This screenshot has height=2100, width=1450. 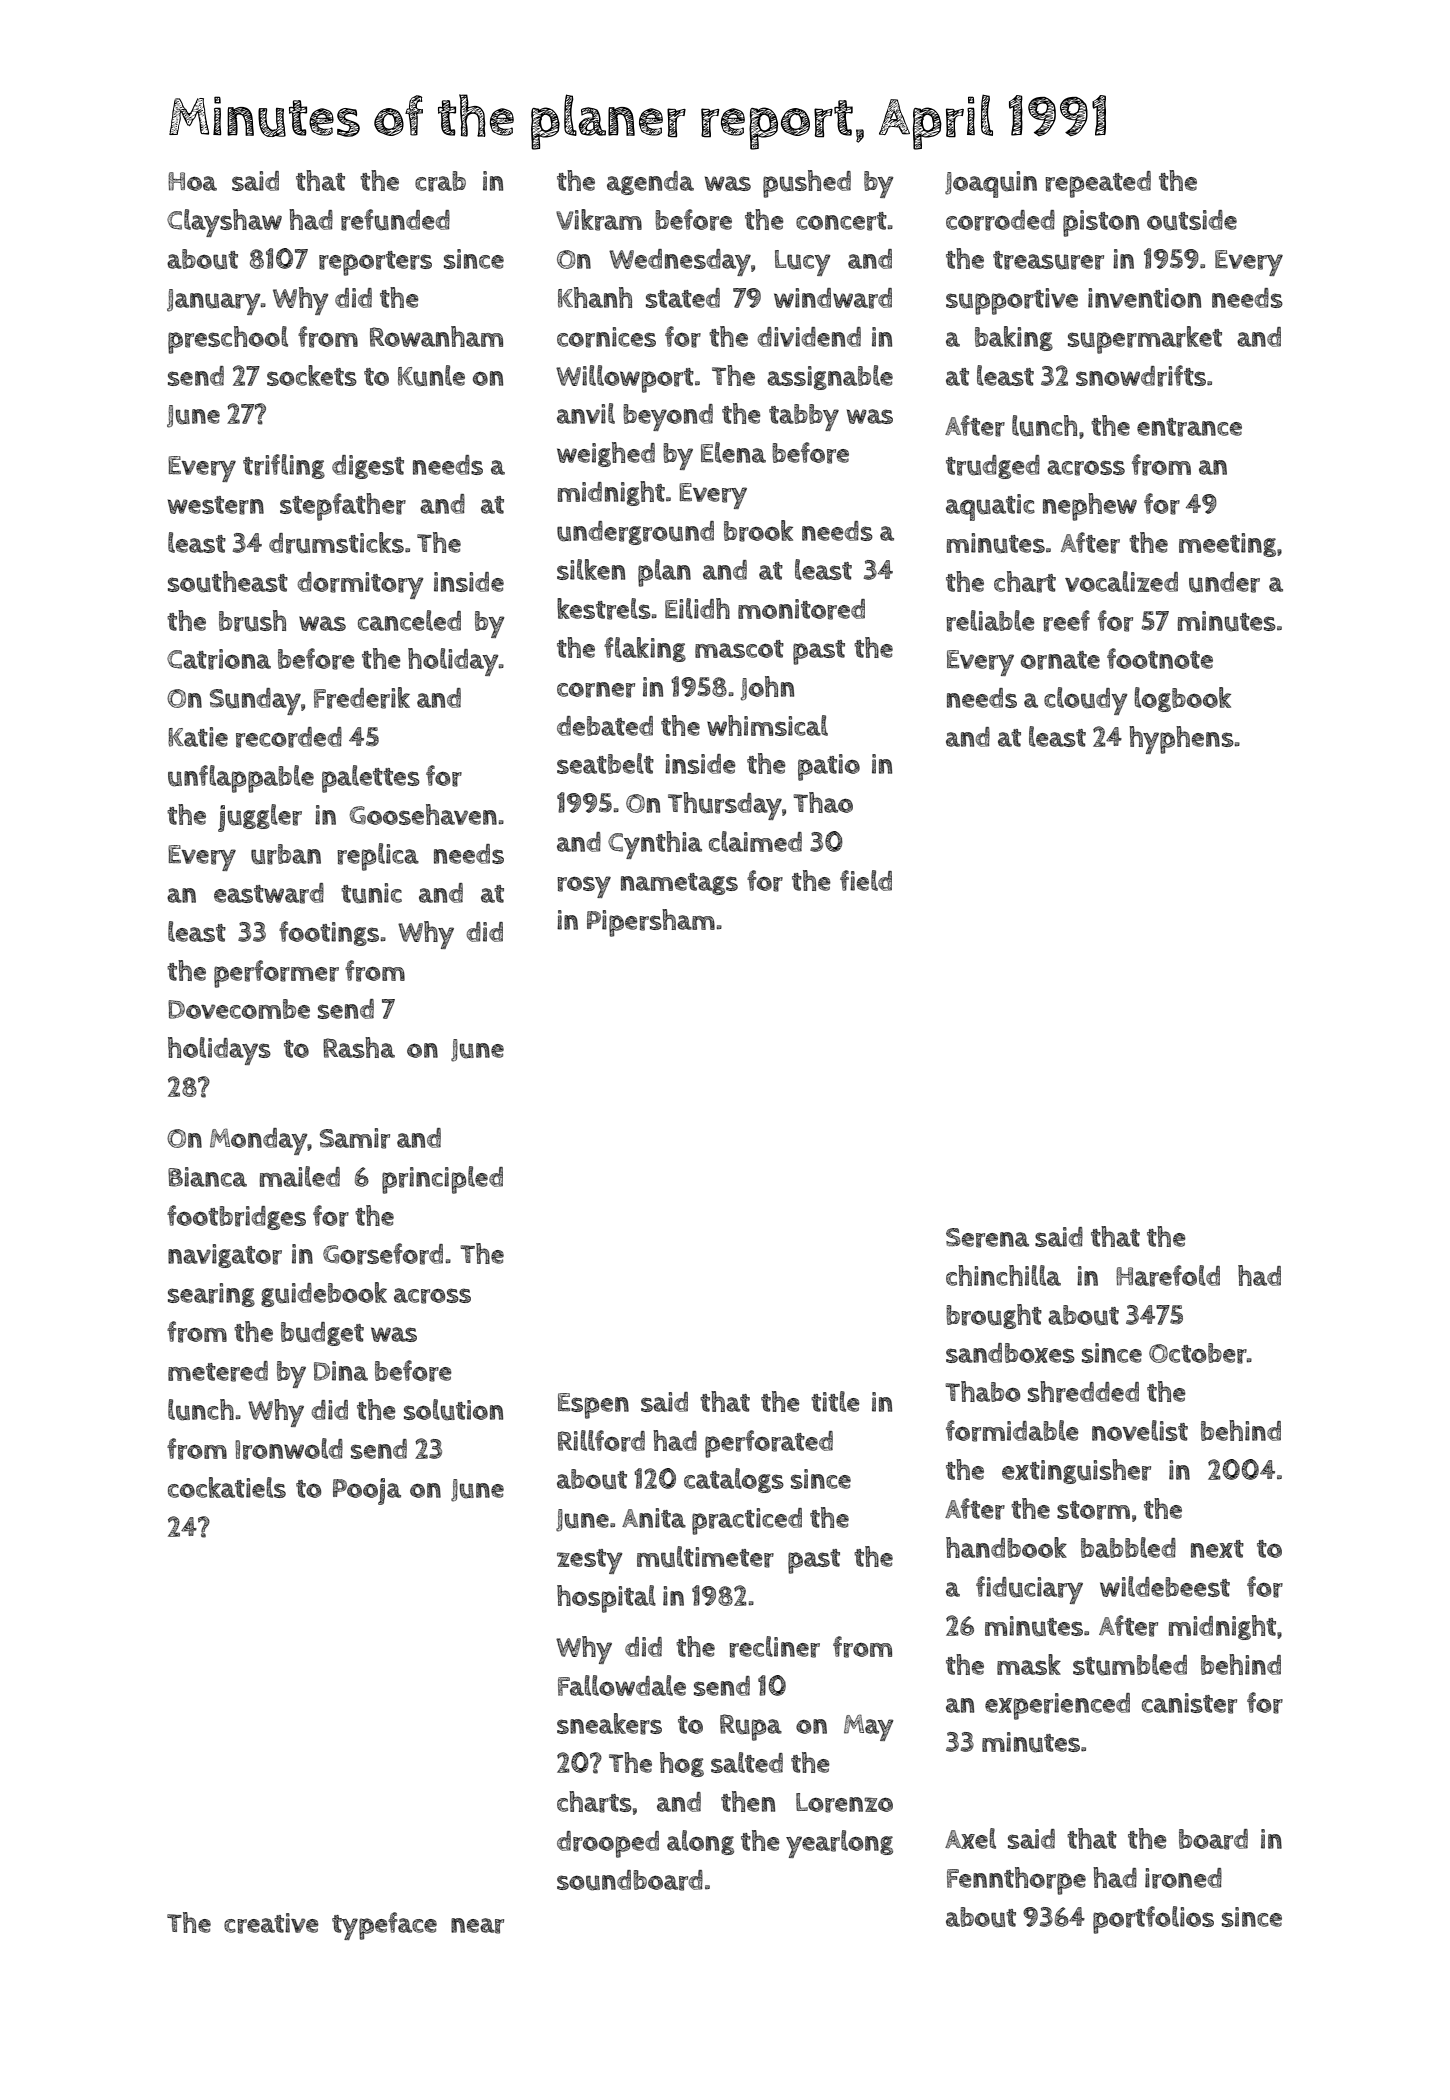 What do you see at coordinates (680, 262) in the screenshot?
I see `Wednesday` at bounding box center [680, 262].
